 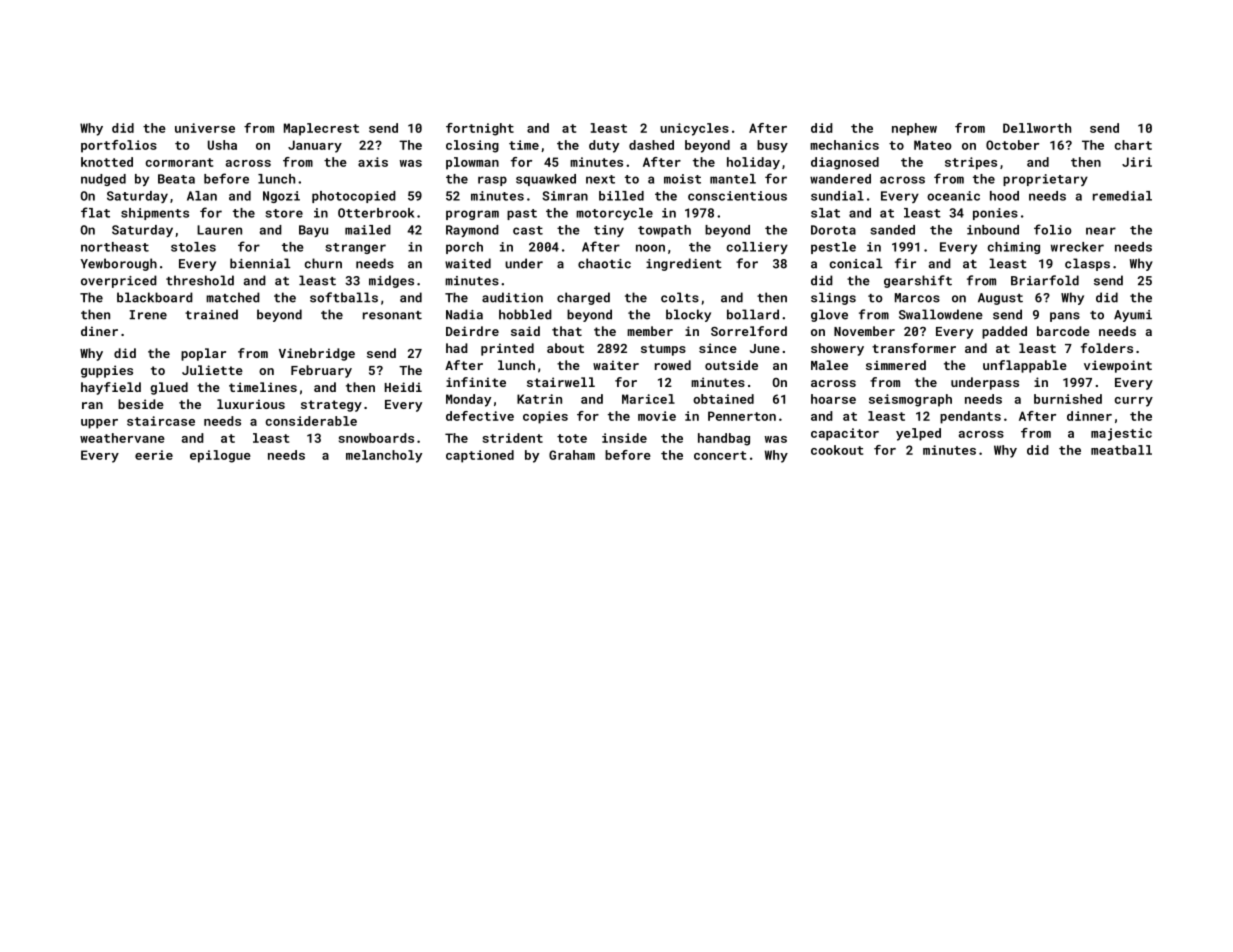 I want to click on chart, so click(x=1133, y=145).
